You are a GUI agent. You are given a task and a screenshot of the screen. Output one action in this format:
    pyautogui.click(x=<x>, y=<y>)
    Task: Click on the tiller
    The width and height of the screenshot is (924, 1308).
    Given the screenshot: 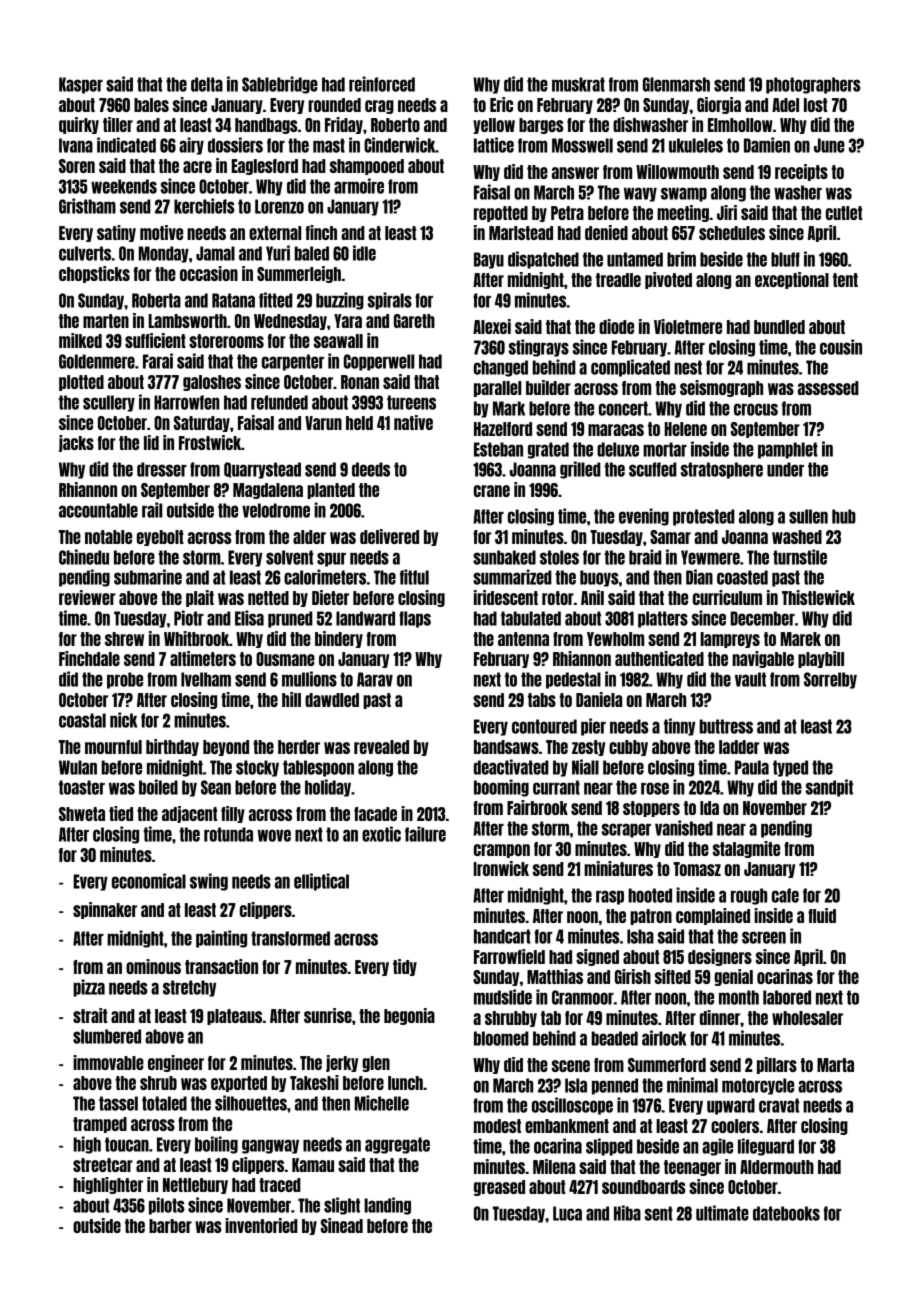 What is the action you would take?
    pyautogui.click(x=118, y=124)
